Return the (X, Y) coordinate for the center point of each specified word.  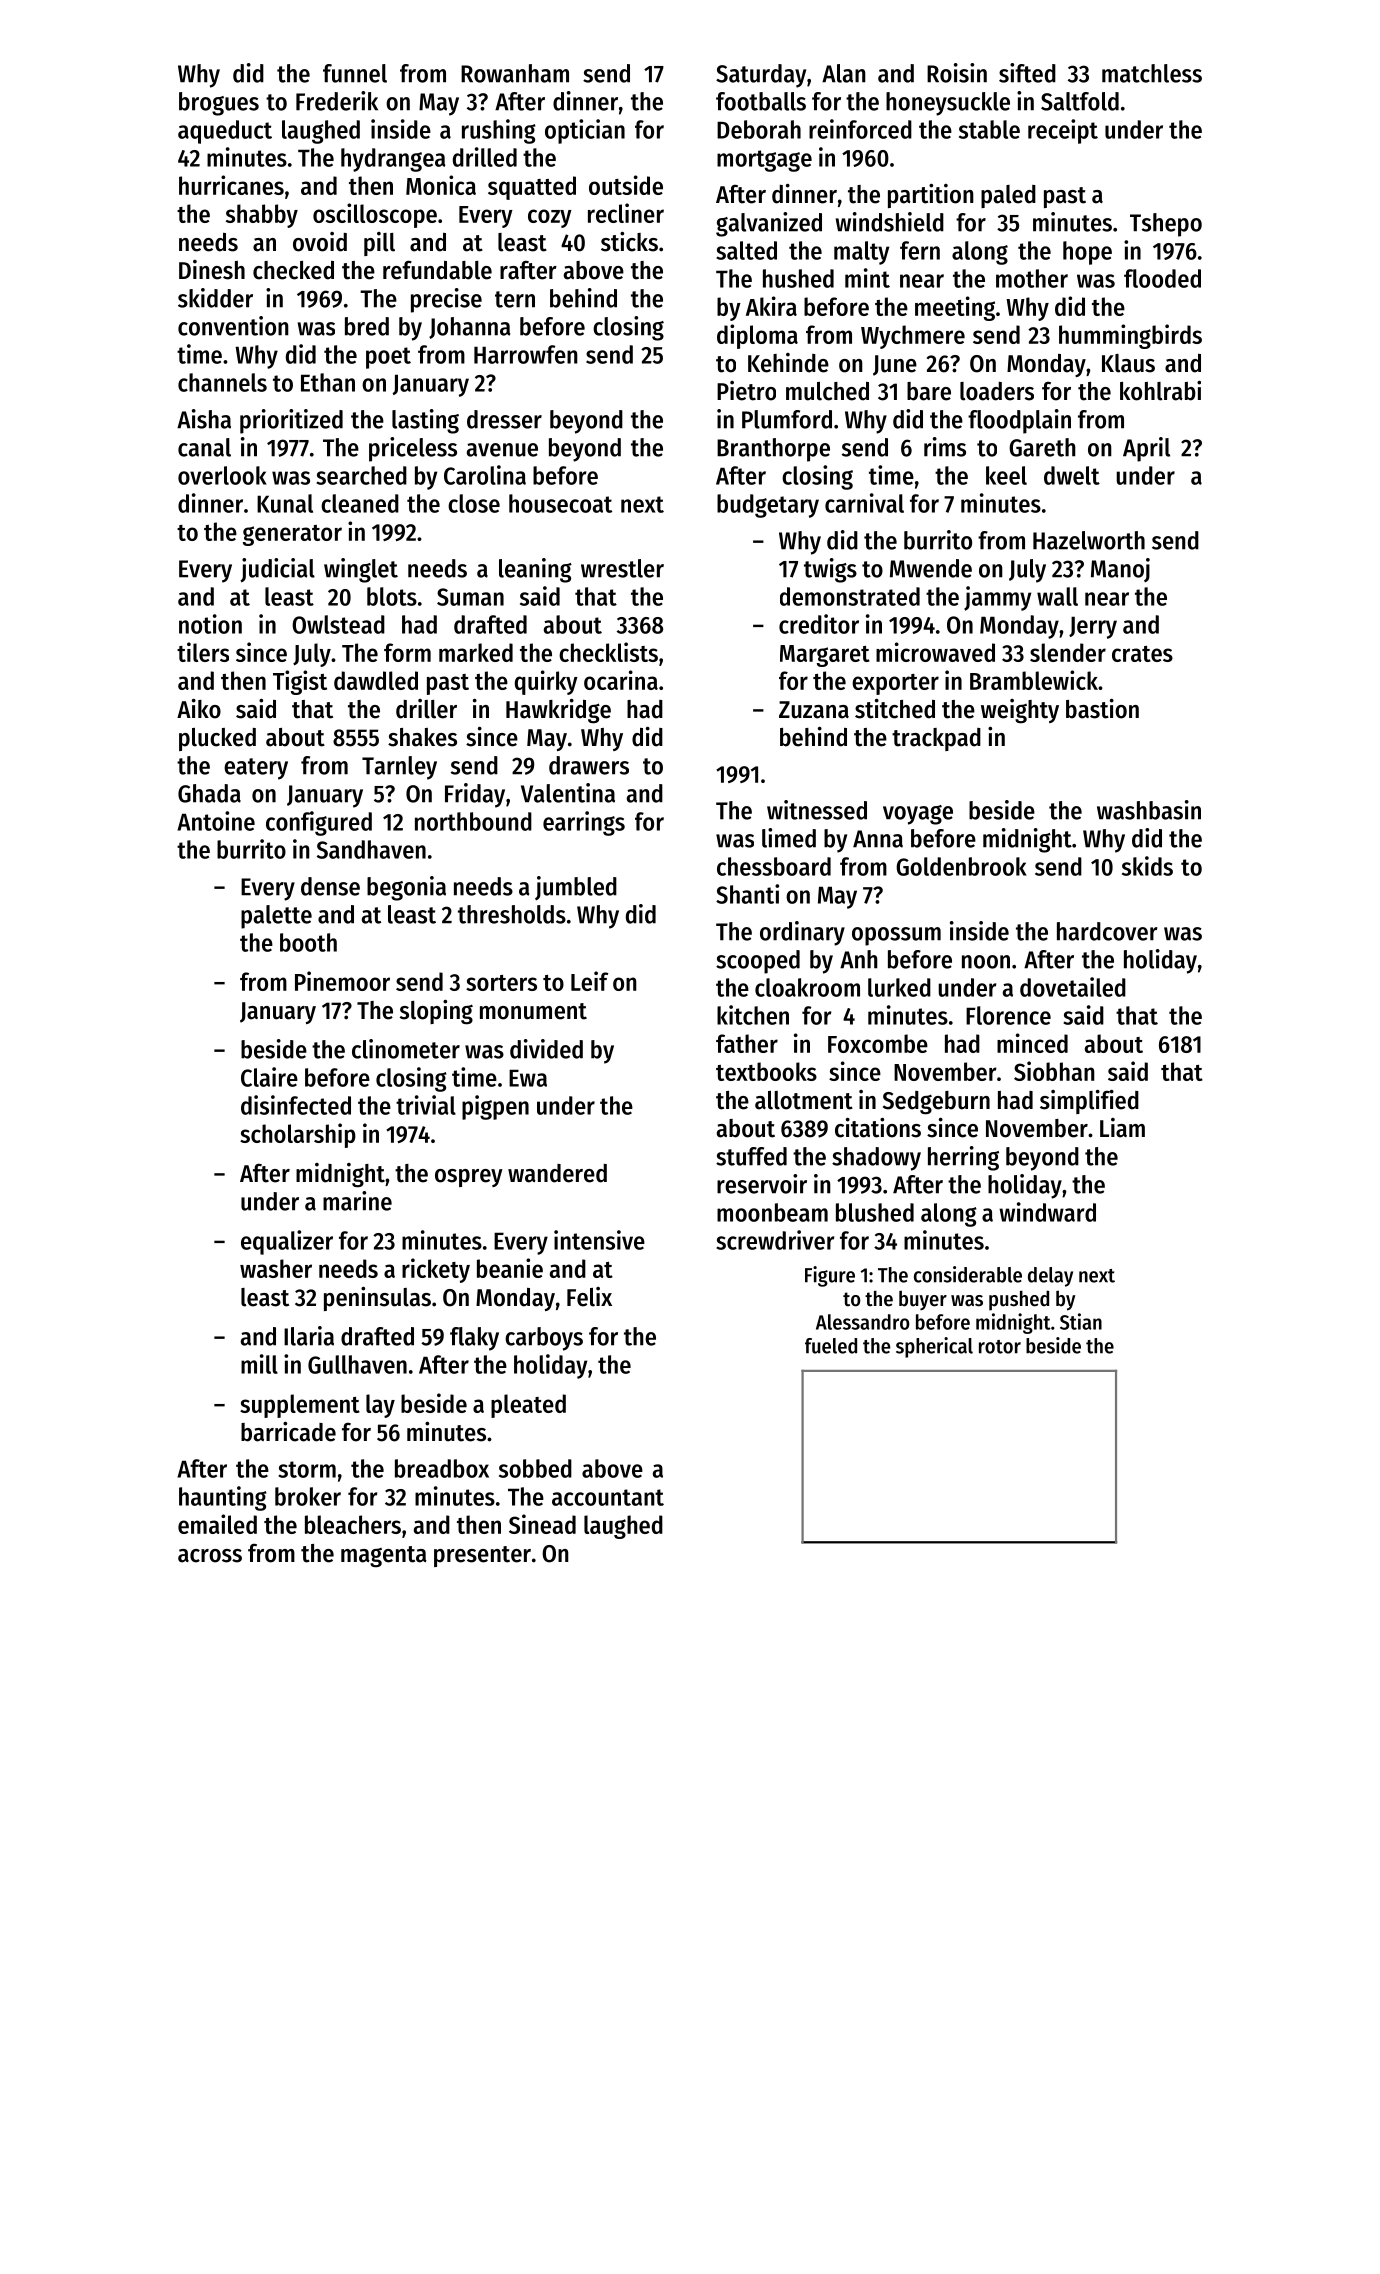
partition (931, 196)
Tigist (300, 682)
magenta (384, 1556)
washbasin (1149, 810)
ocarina (621, 680)
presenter (482, 1556)
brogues (219, 104)
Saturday (761, 76)
